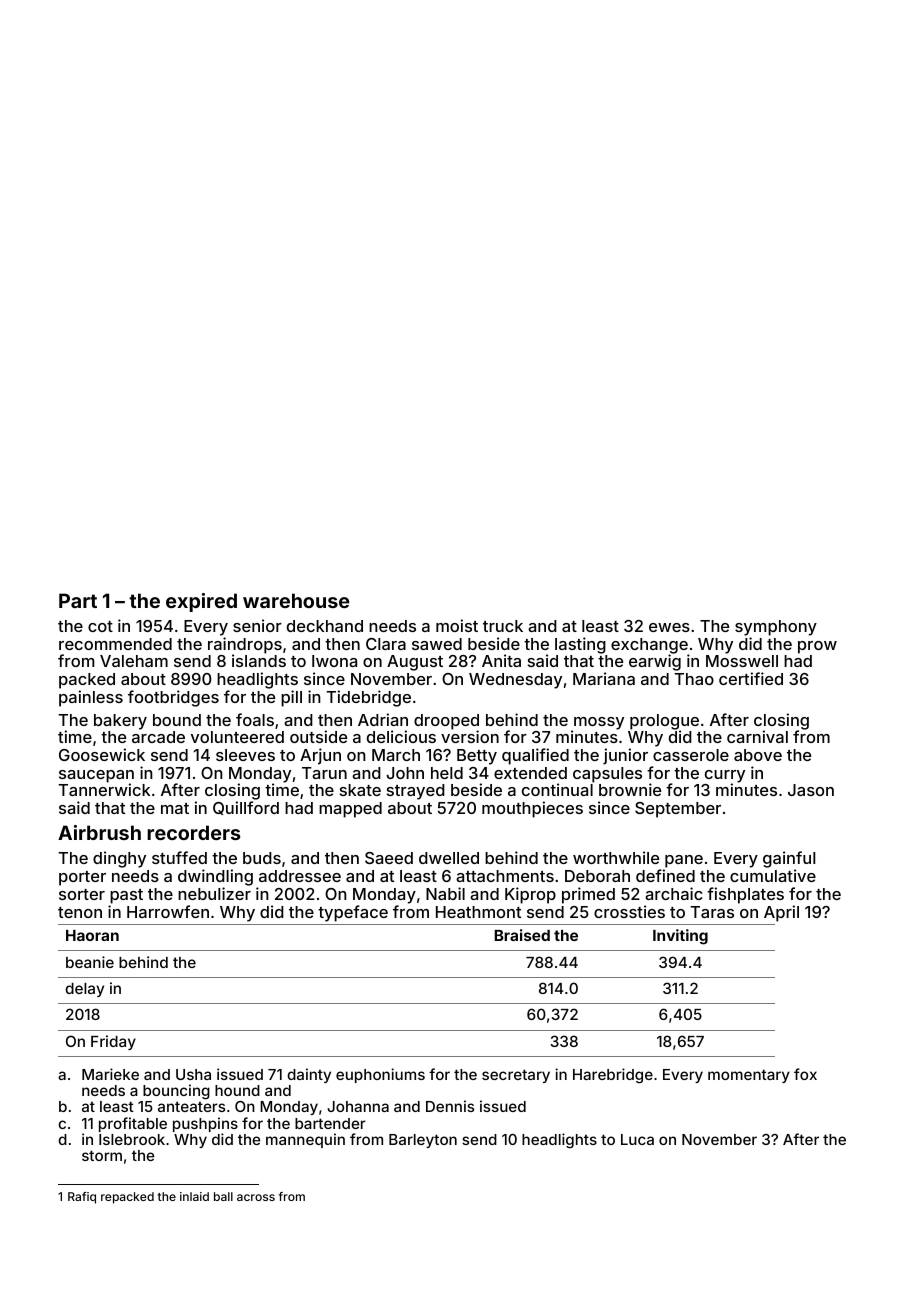  Describe the element at coordinates (580, 645) in the document. I see `lasting` at that location.
